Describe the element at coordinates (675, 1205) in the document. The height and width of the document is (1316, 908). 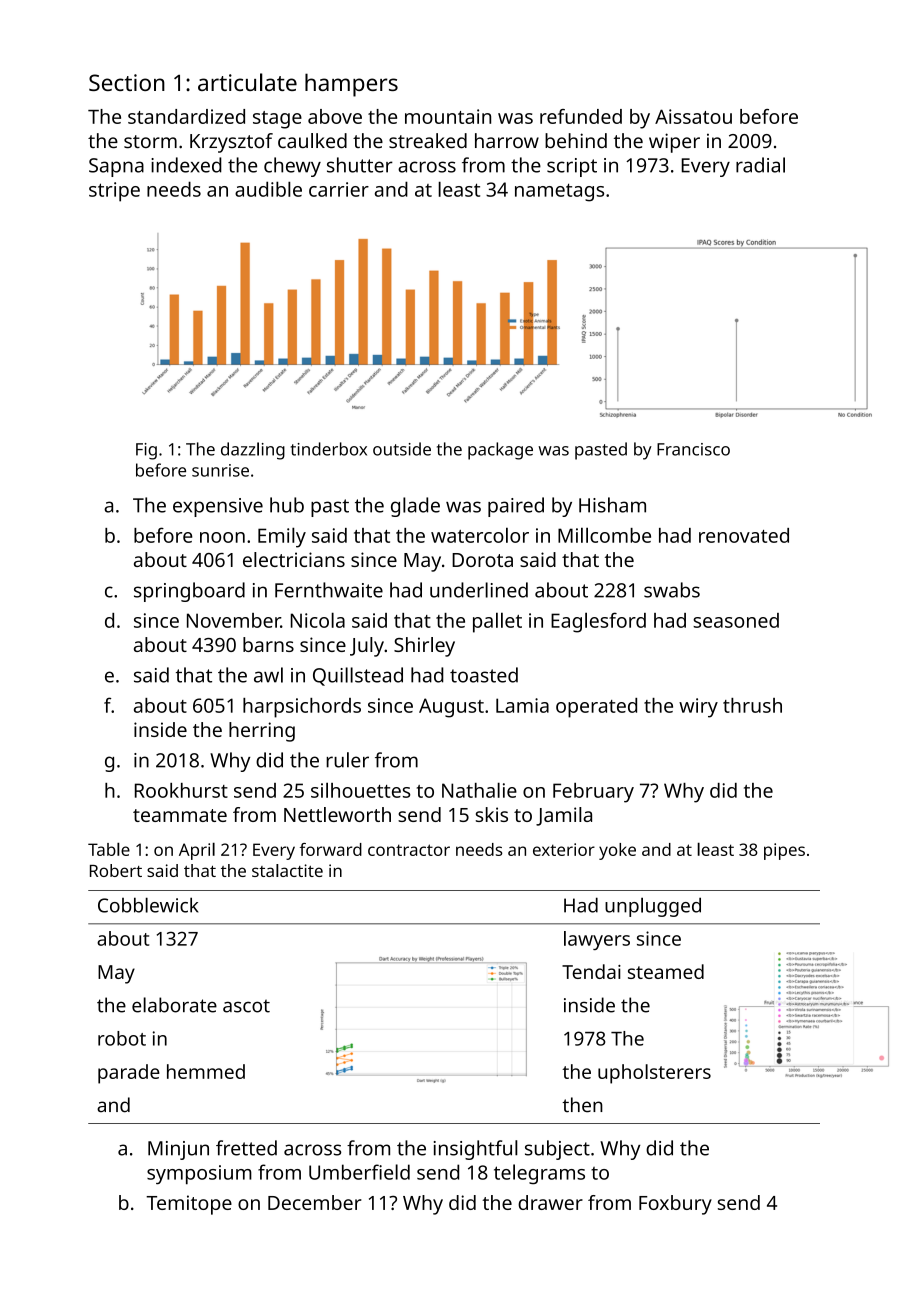
I see `Foxbury` at that location.
